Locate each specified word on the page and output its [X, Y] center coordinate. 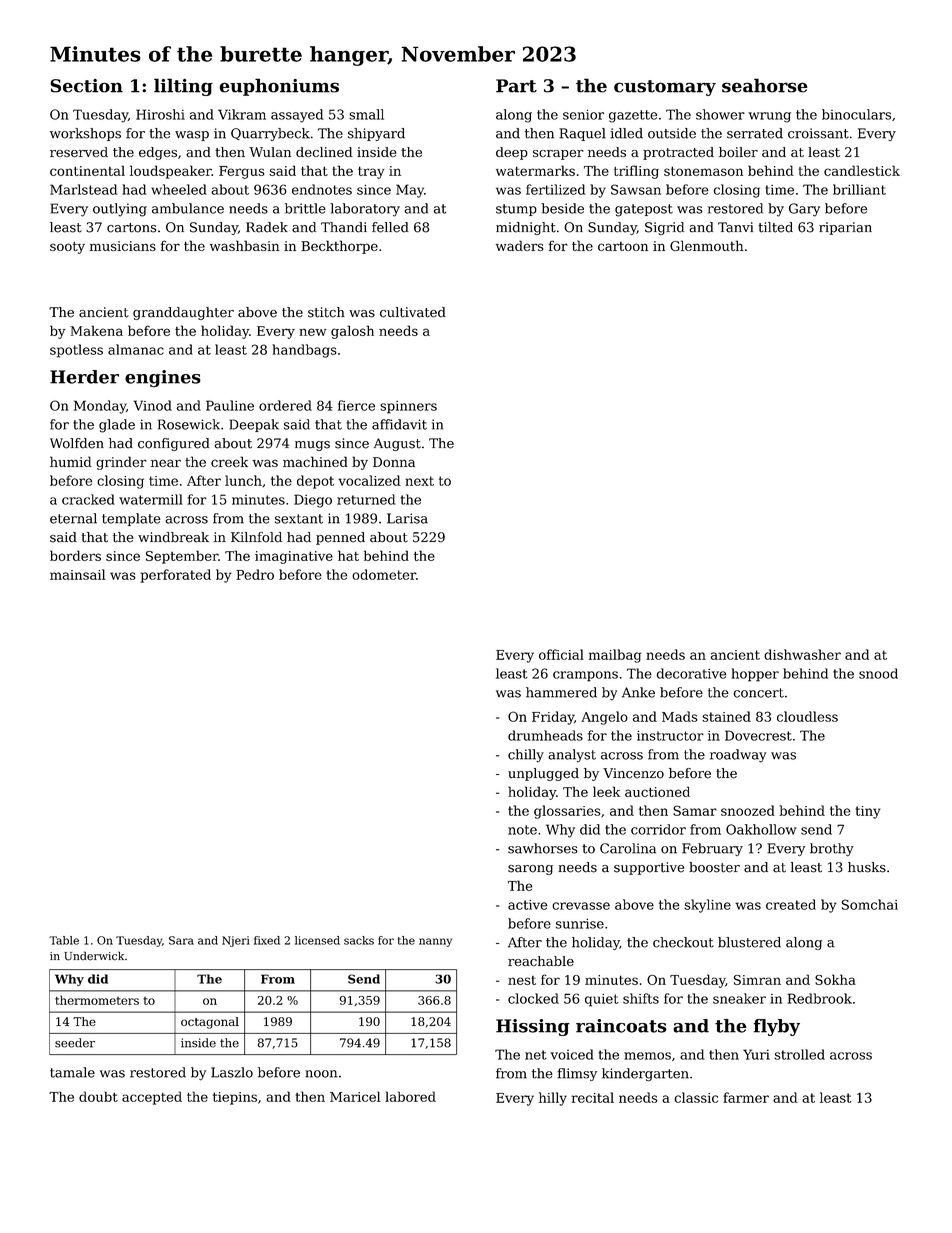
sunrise [580, 923]
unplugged [543, 774]
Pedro [255, 574]
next [419, 481]
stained [726, 716]
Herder [84, 377]
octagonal [210, 1023]
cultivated [413, 312]
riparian [845, 228]
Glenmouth [707, 245]
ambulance [188, 208]
